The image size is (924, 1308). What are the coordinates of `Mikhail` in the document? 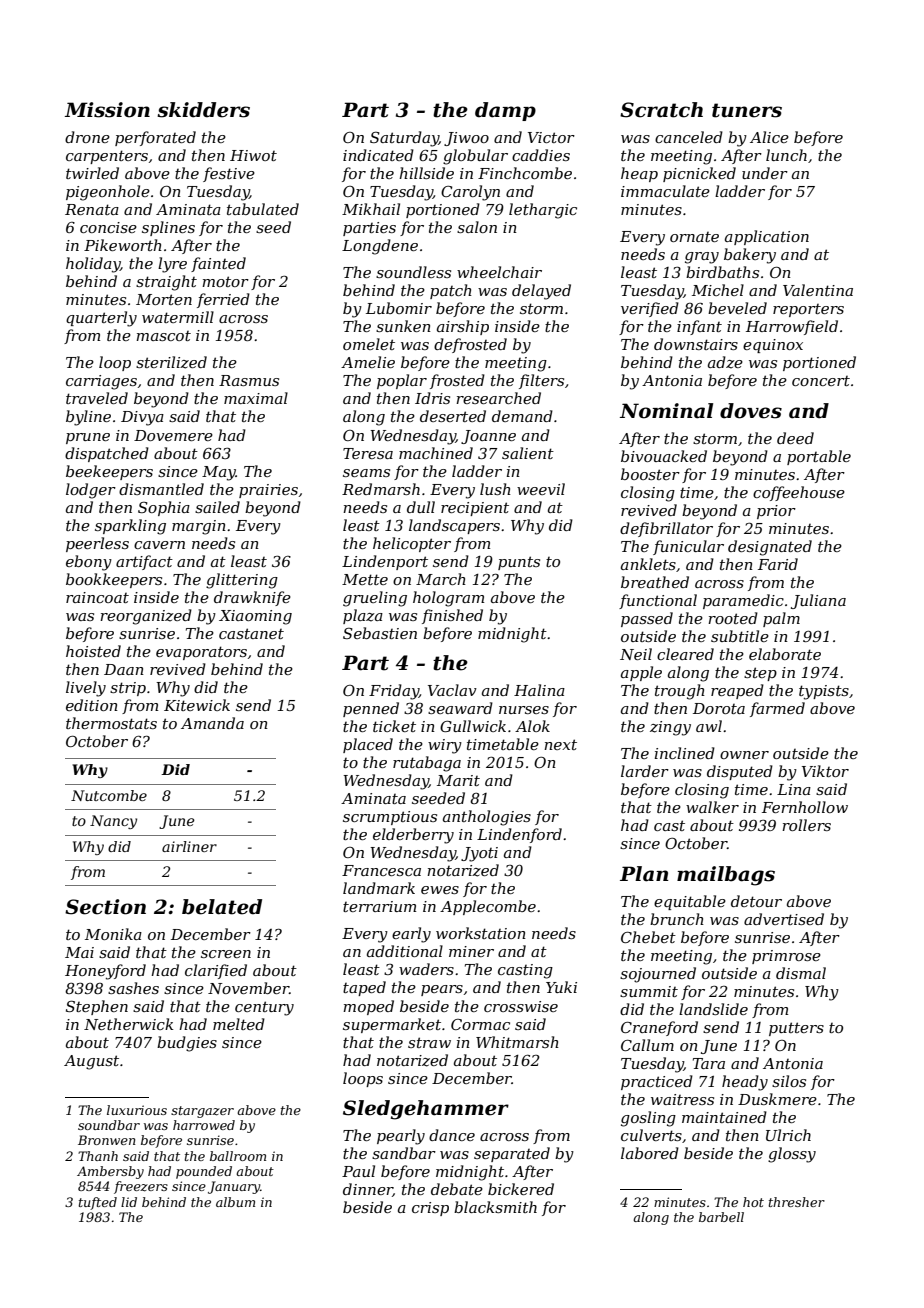 It's located at (371, 209).
